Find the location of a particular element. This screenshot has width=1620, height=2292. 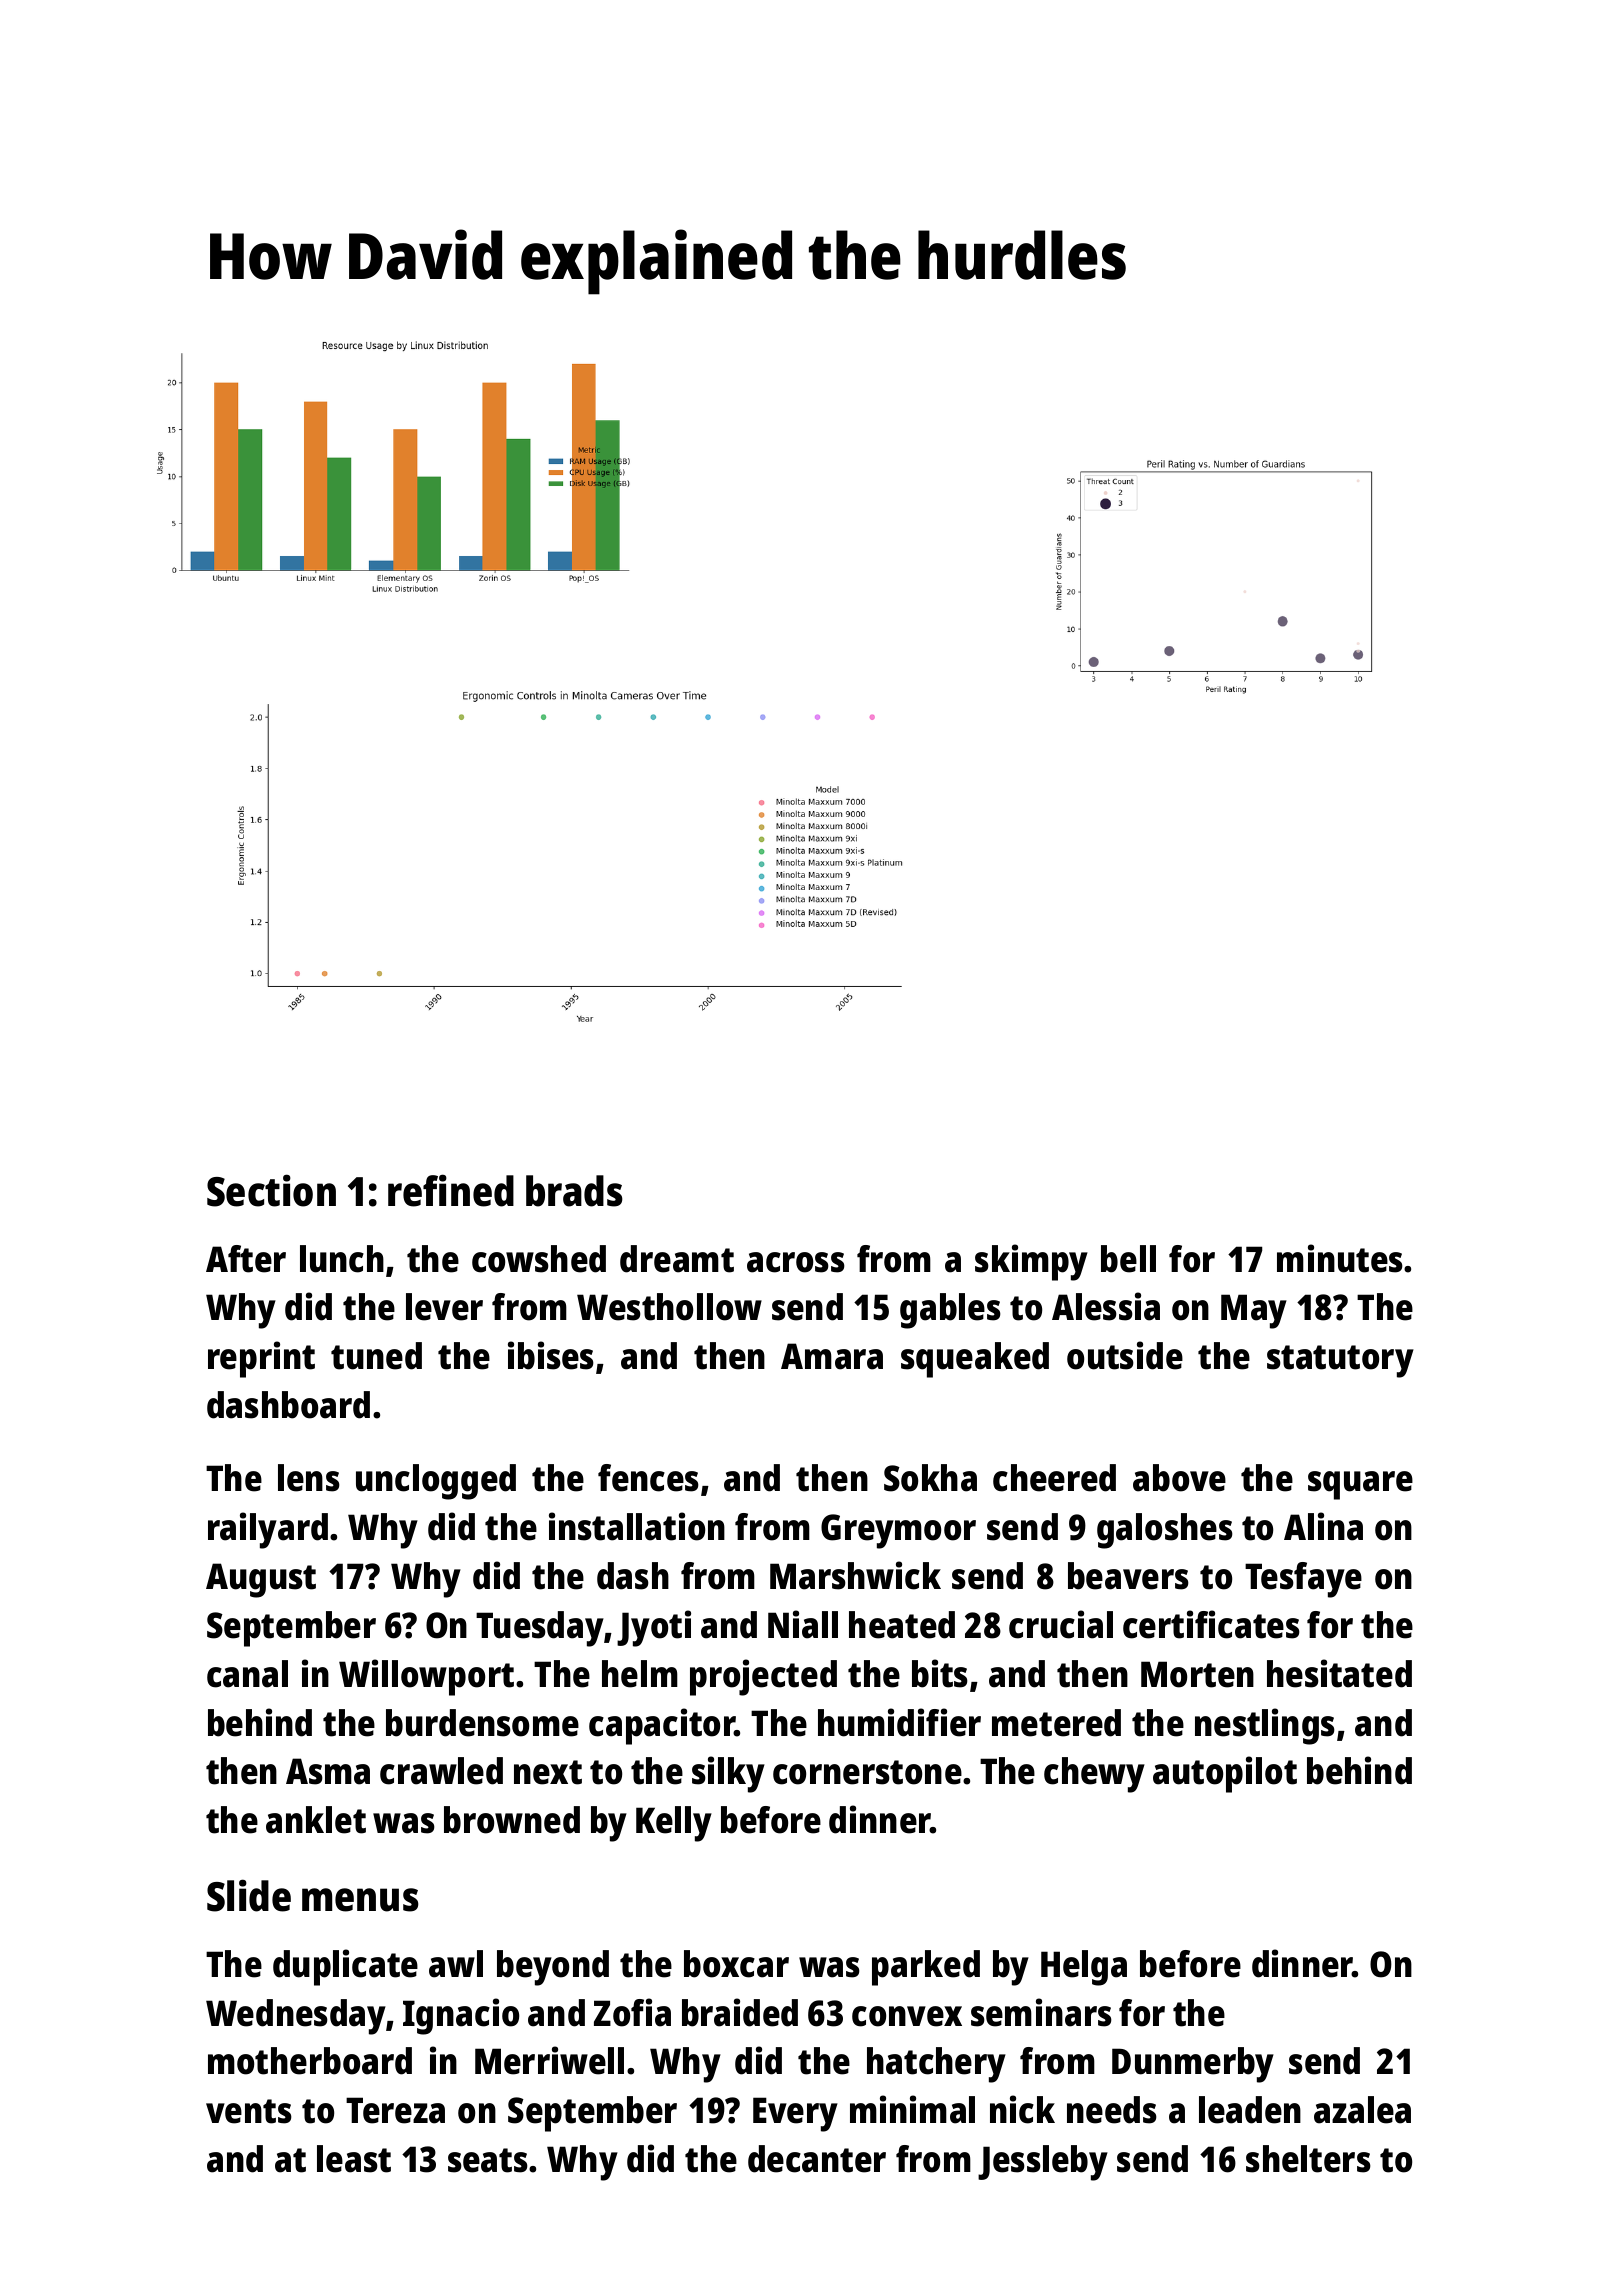

lens is located at coordinates (309, 1478).
